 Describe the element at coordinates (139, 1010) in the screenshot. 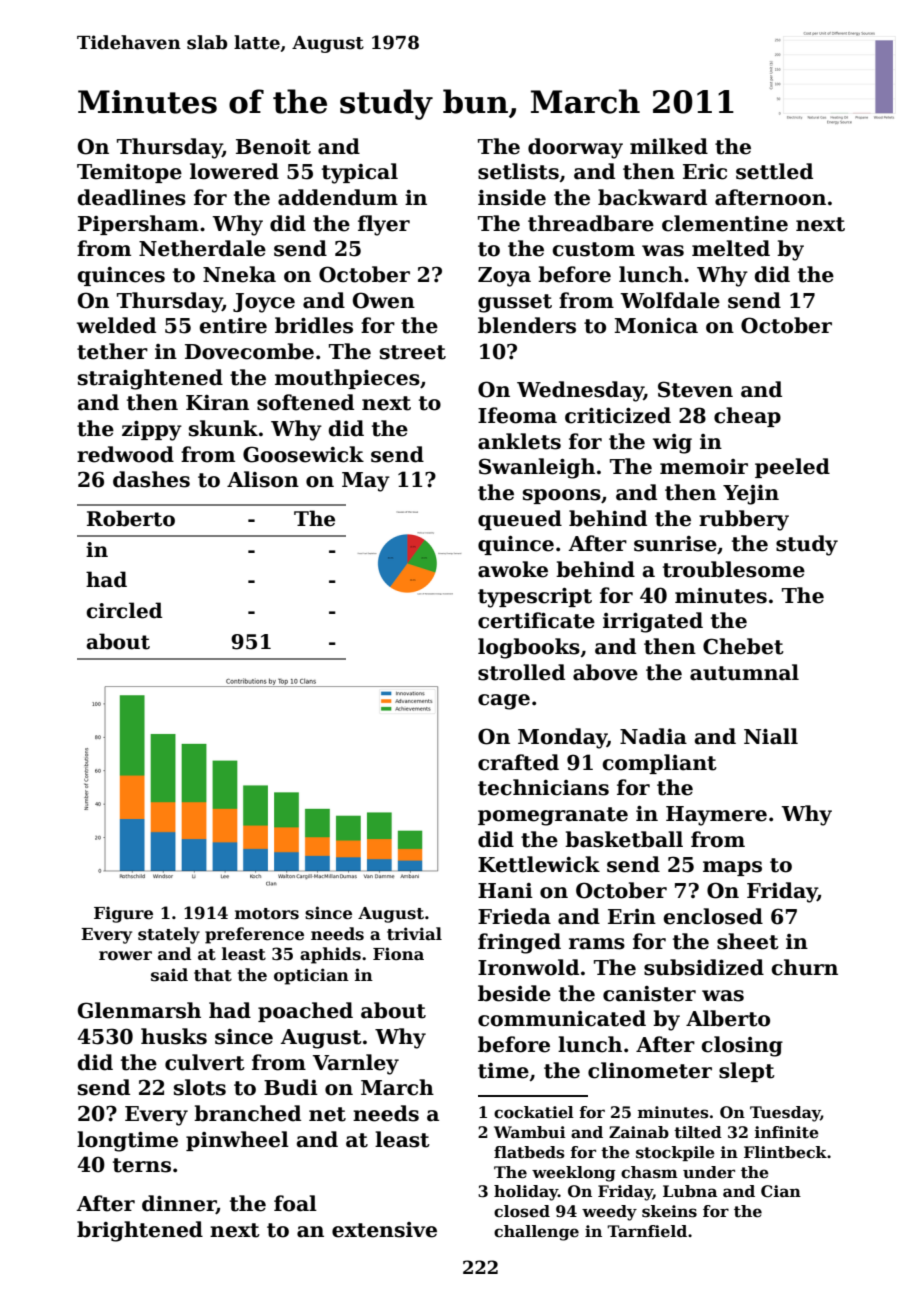

I see `Glenmarsh` at that location.
